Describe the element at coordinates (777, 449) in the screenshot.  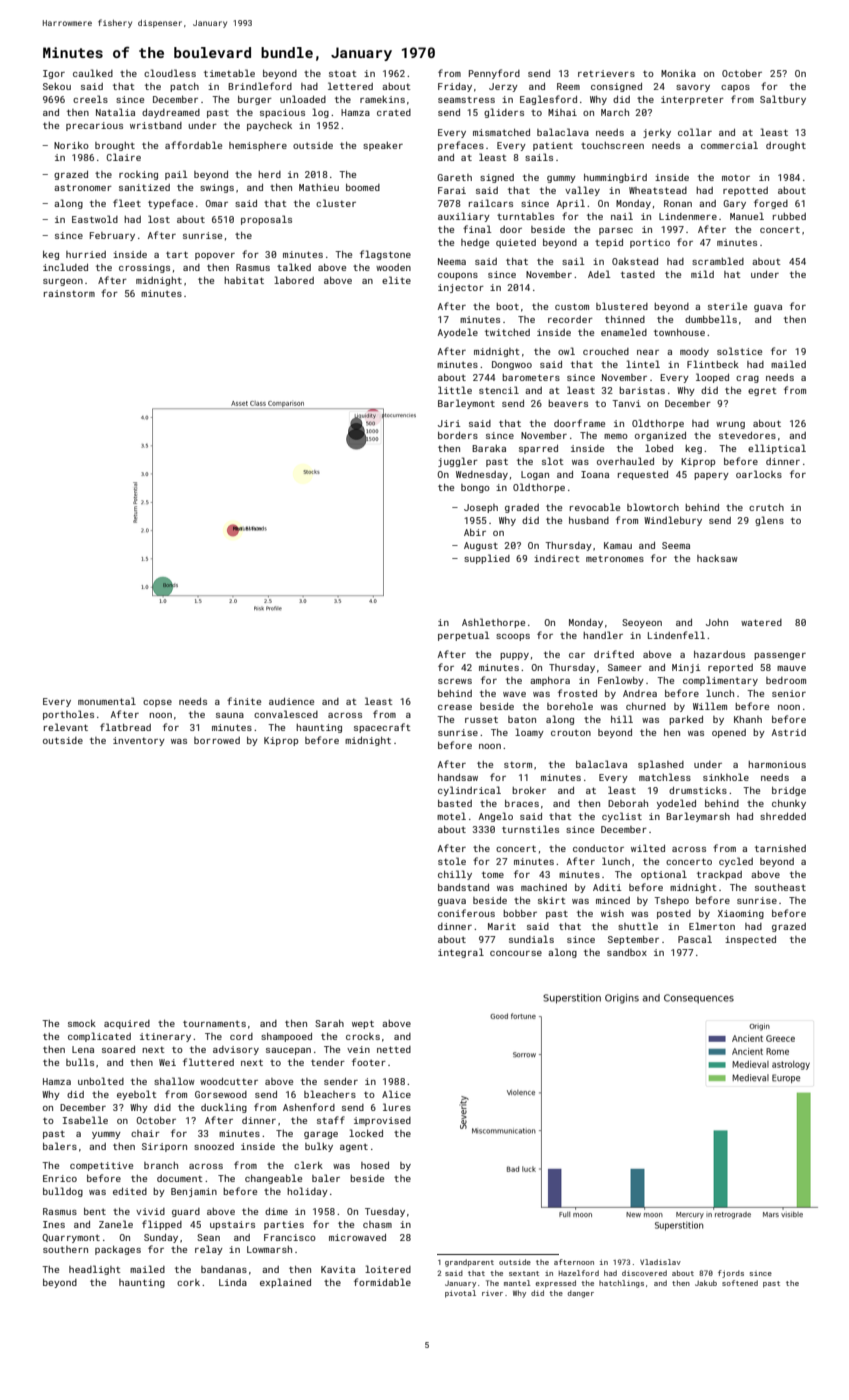
I see `elliptical` at that location.
